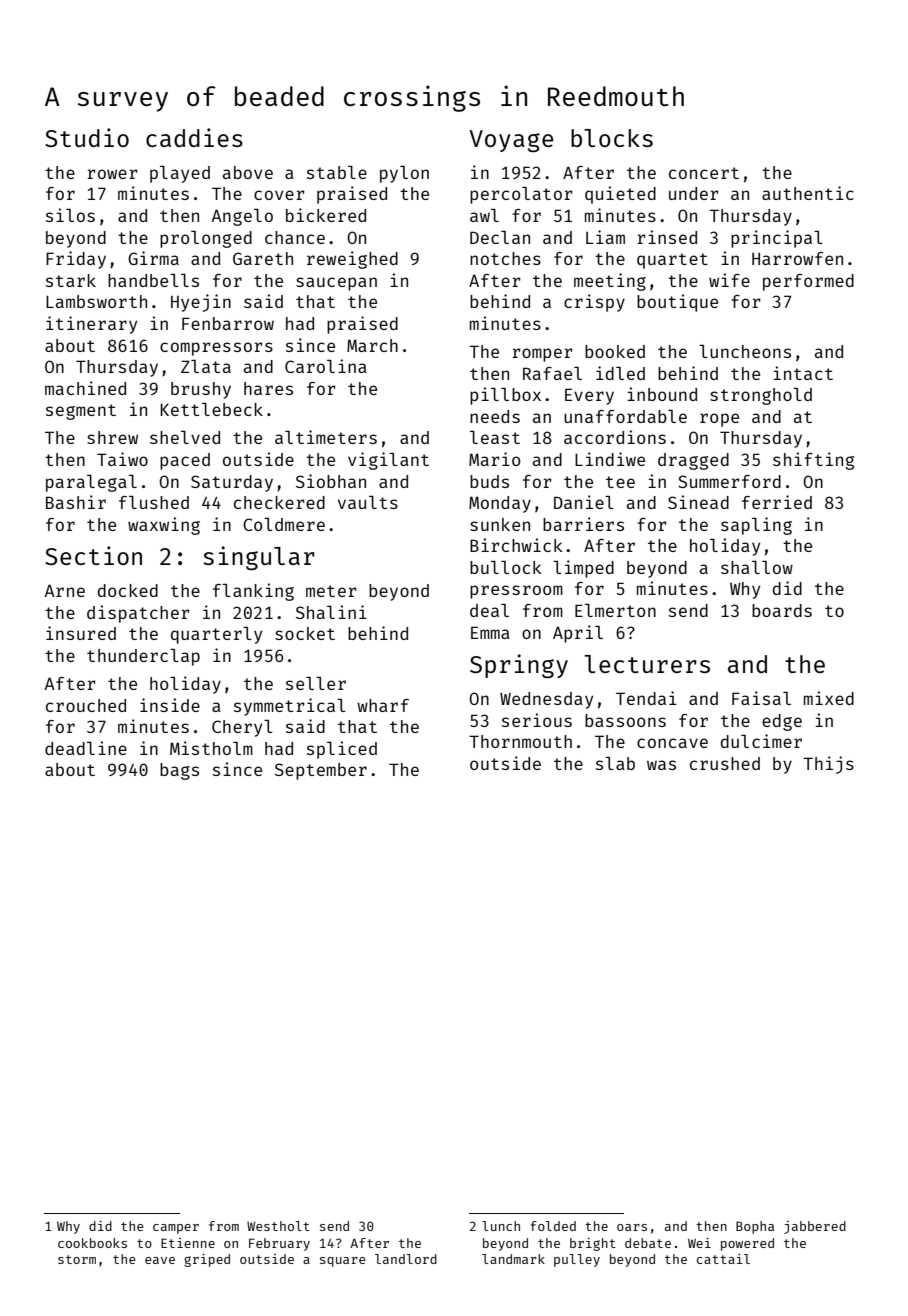  Describe the element at coordinates (278, 1226) in the screenshot. I see `Westholt` at that location.
